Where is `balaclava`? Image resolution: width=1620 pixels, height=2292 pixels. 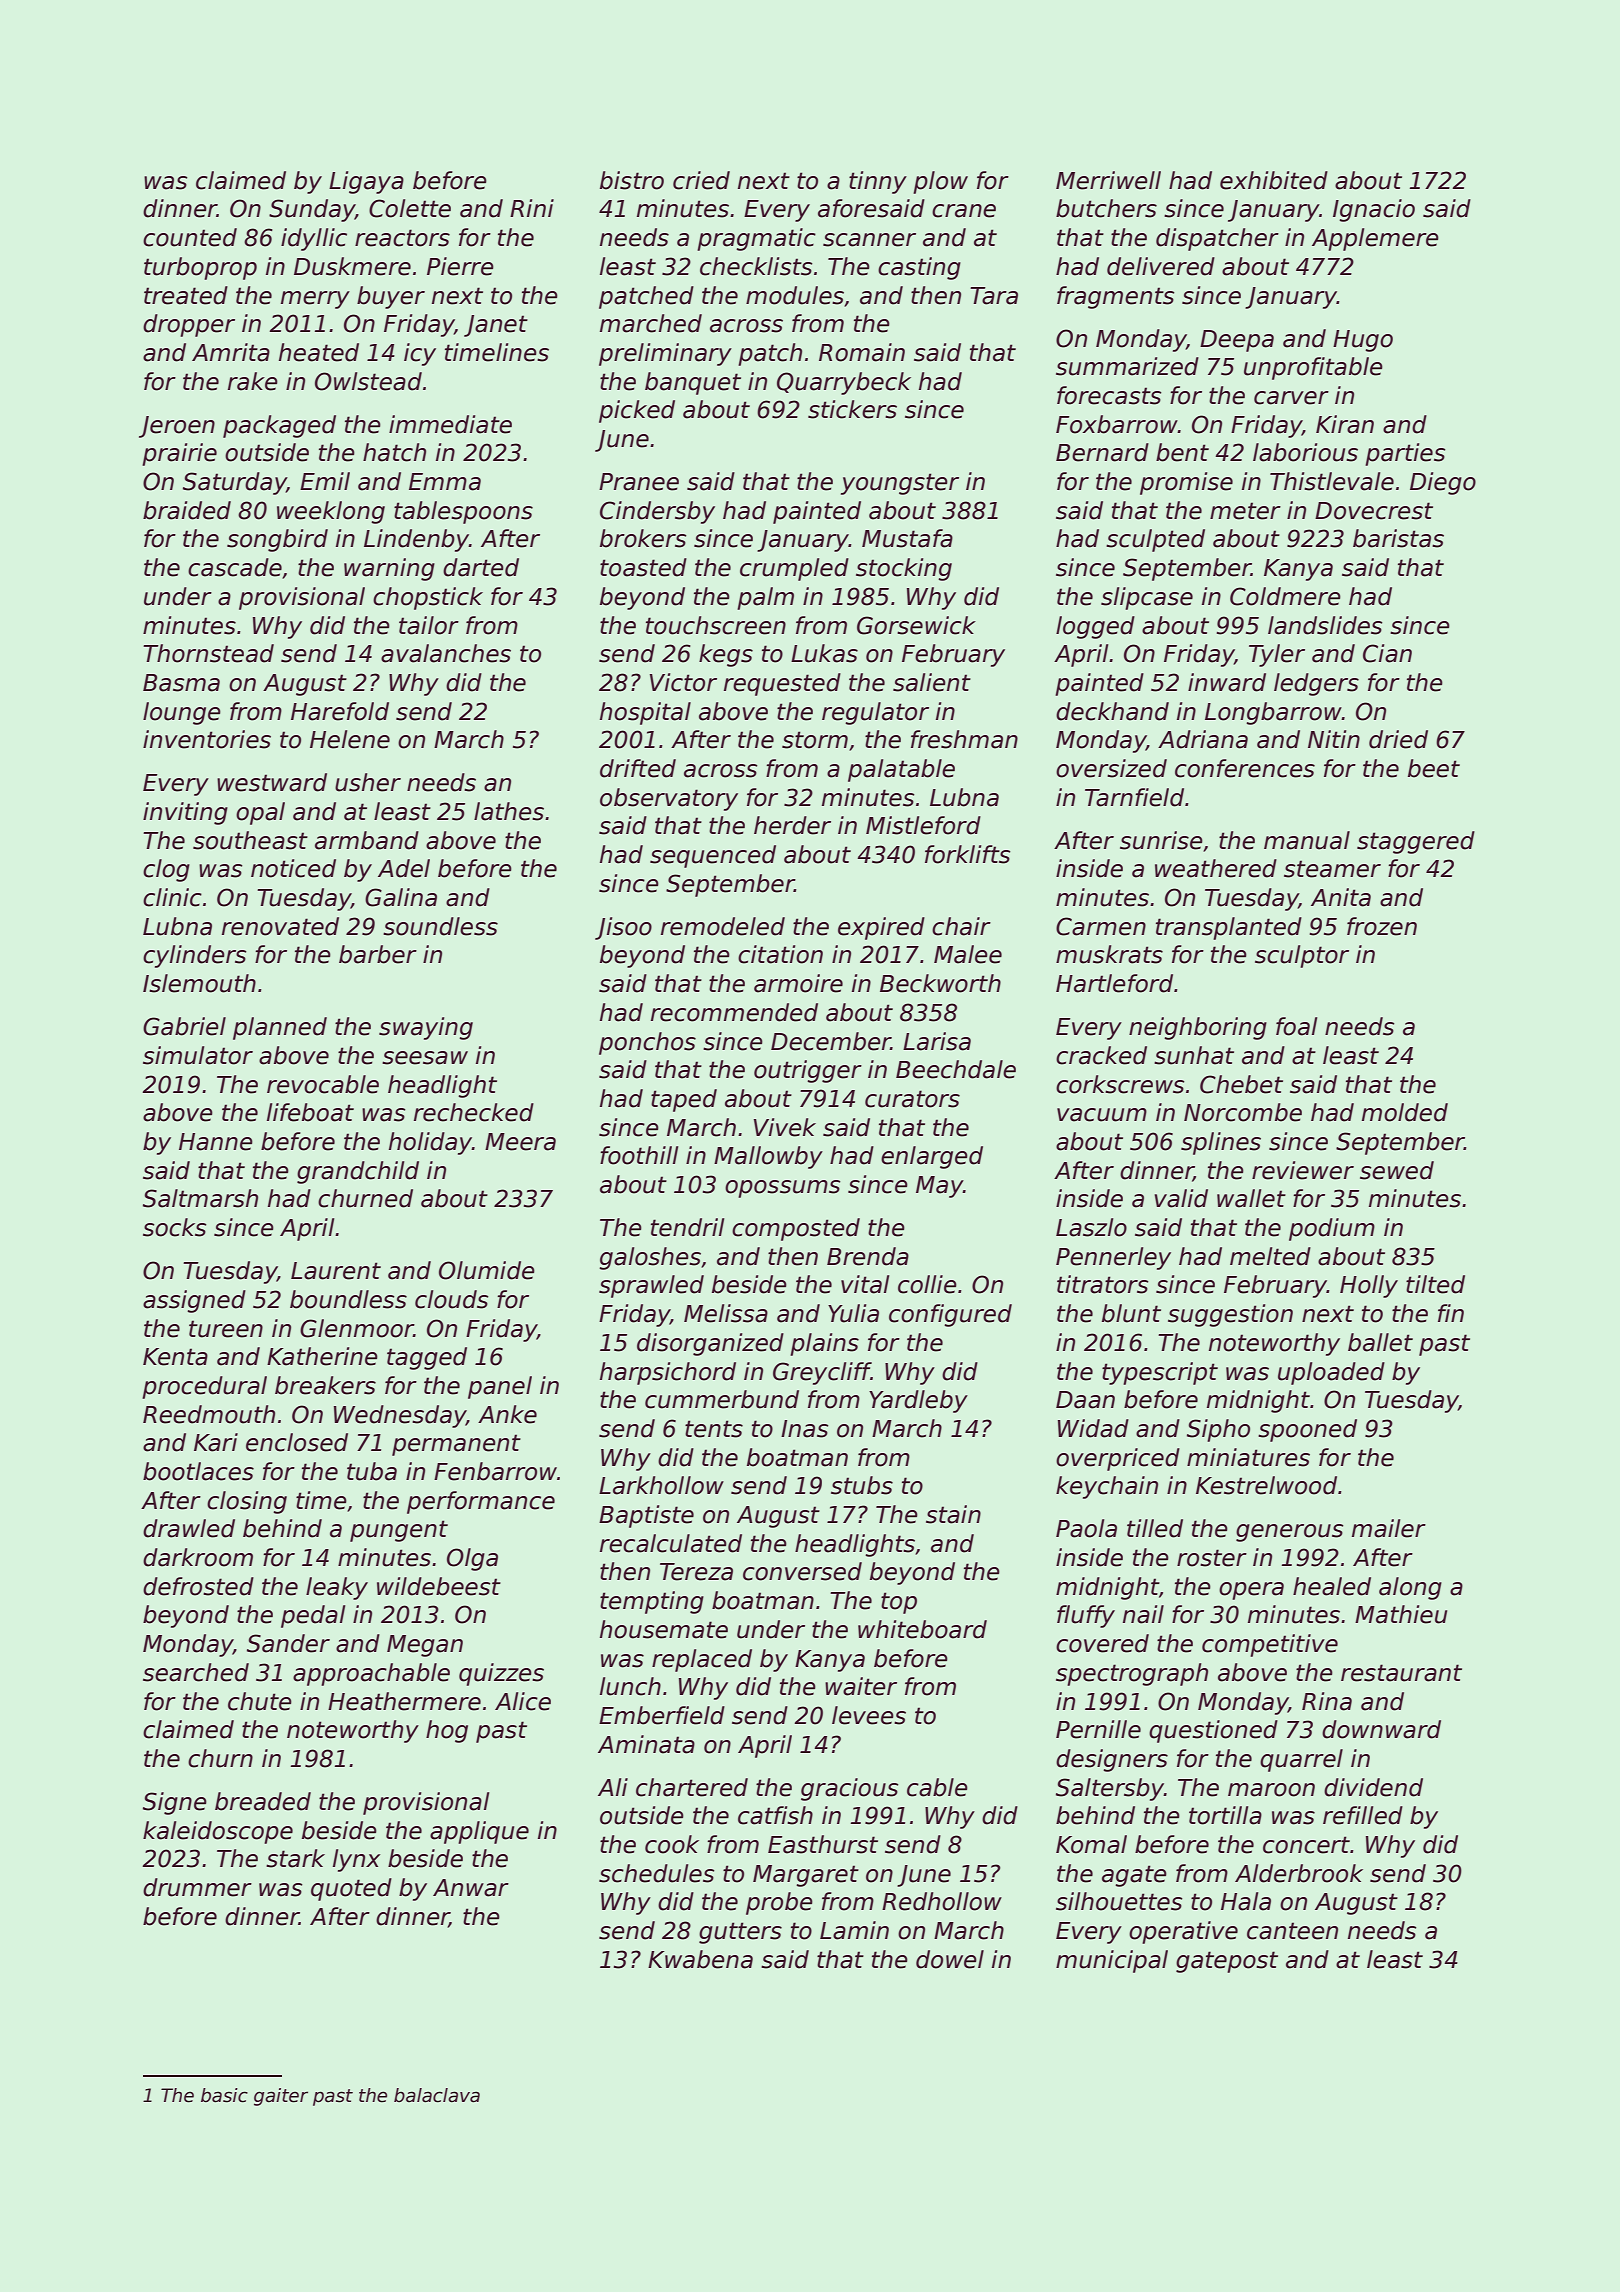 balaclava is located at coordinates (437, 2095).
